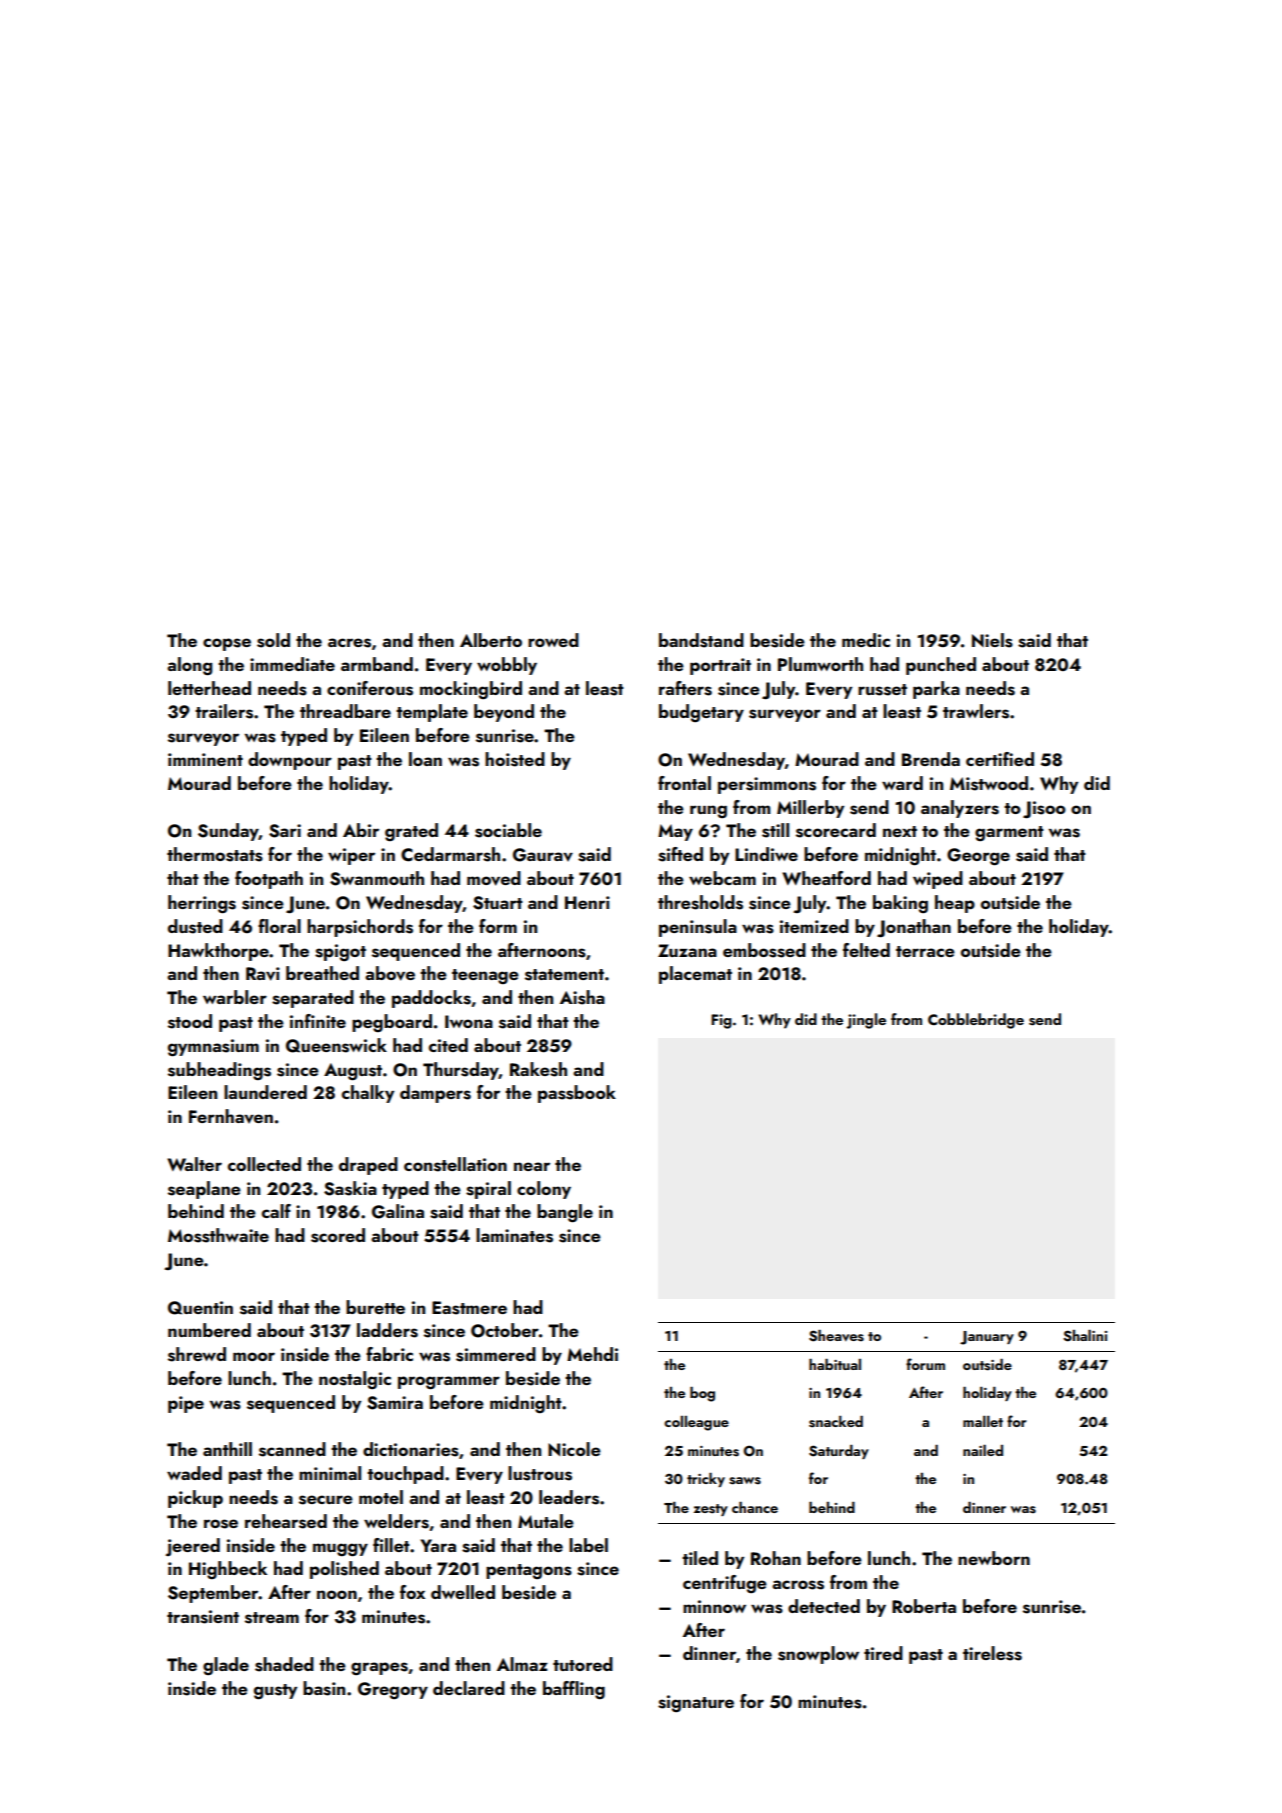  I want to click on terrace, so click(925, 951).
